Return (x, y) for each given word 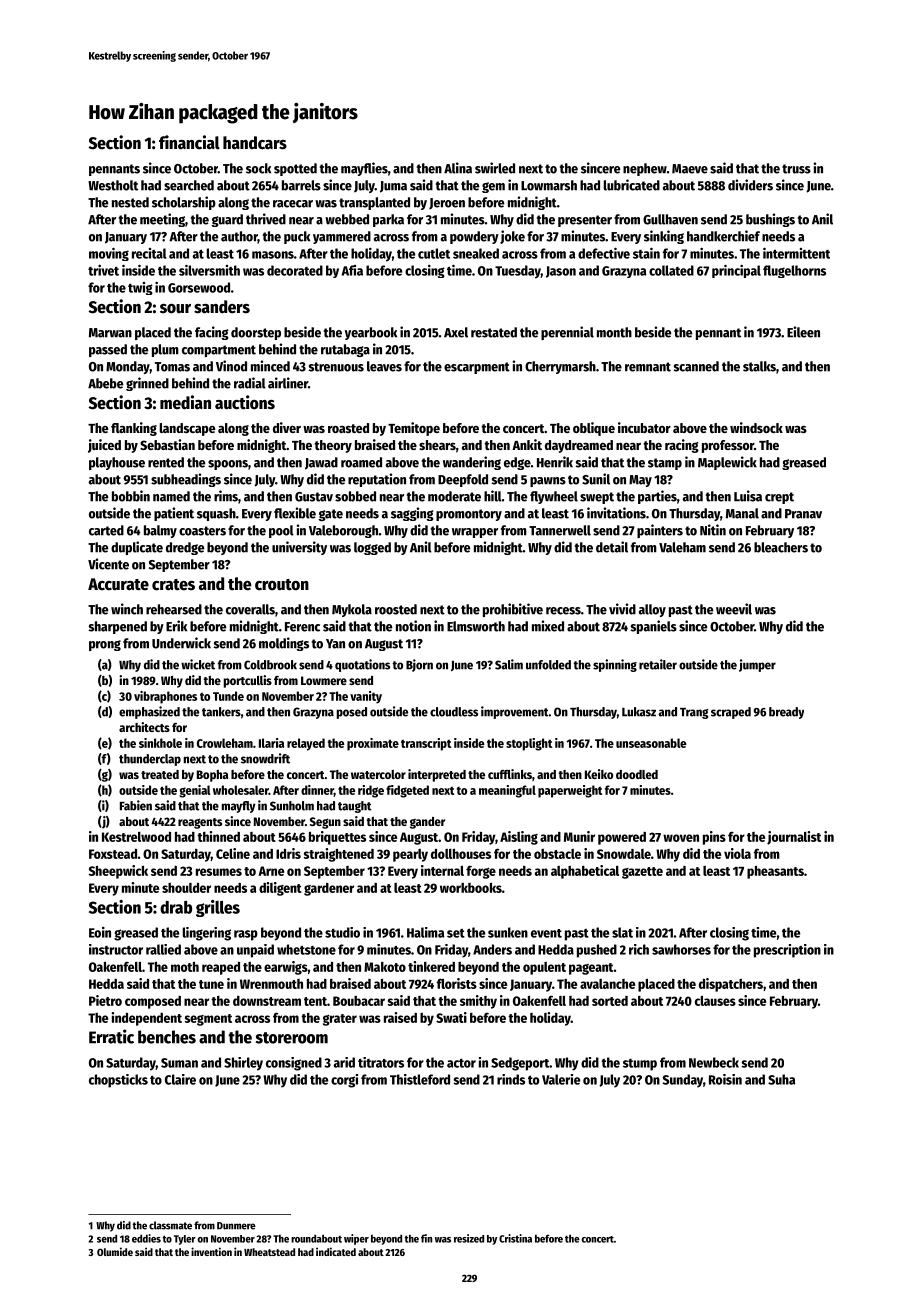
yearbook (371, 333)
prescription (787, 951)
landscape (187, 429)
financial (189, 142)
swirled (495, 168)
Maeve (690, 169)
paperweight (570, 791)
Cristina (515, 1238)
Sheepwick (118, 872)
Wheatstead (269, 1252)
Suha (781, 1079)
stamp (665, 464)
